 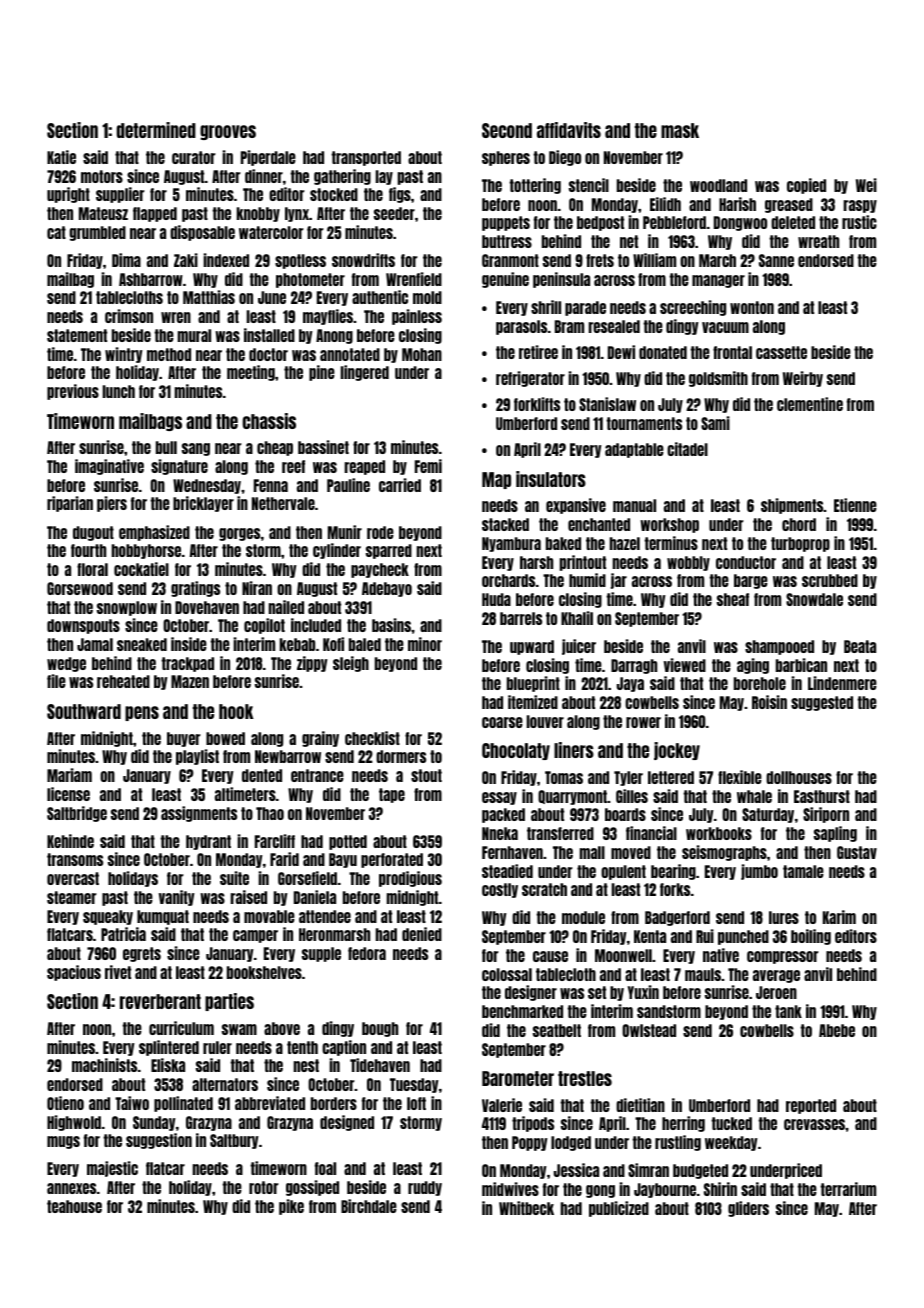 What do you see at coordinates (814, 599) in the screenshot?
I see `Snowdale` at bounding box center [814, 599].
